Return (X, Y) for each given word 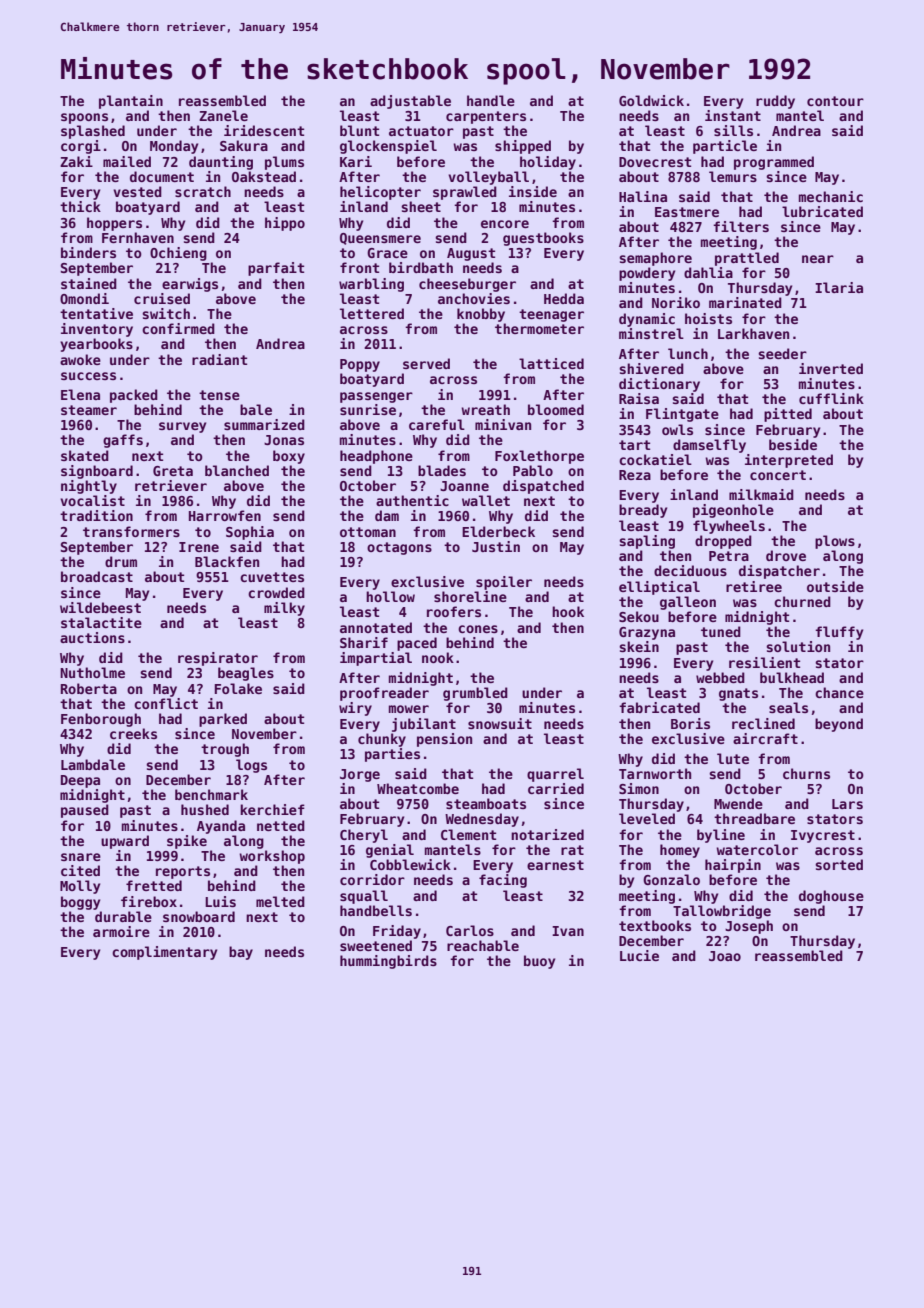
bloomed (556, 409)
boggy (80, 903)
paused (85, 811)
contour (835, 101)
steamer (89, 410)
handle (491, 100)
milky (284, 609)
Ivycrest (823, 836)
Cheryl (364, 836)
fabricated (659, 707)
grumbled (475, 694)
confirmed (178, 328)
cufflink (831, 398)
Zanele (223, 115)
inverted (831, 368)
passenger (376, 397)
